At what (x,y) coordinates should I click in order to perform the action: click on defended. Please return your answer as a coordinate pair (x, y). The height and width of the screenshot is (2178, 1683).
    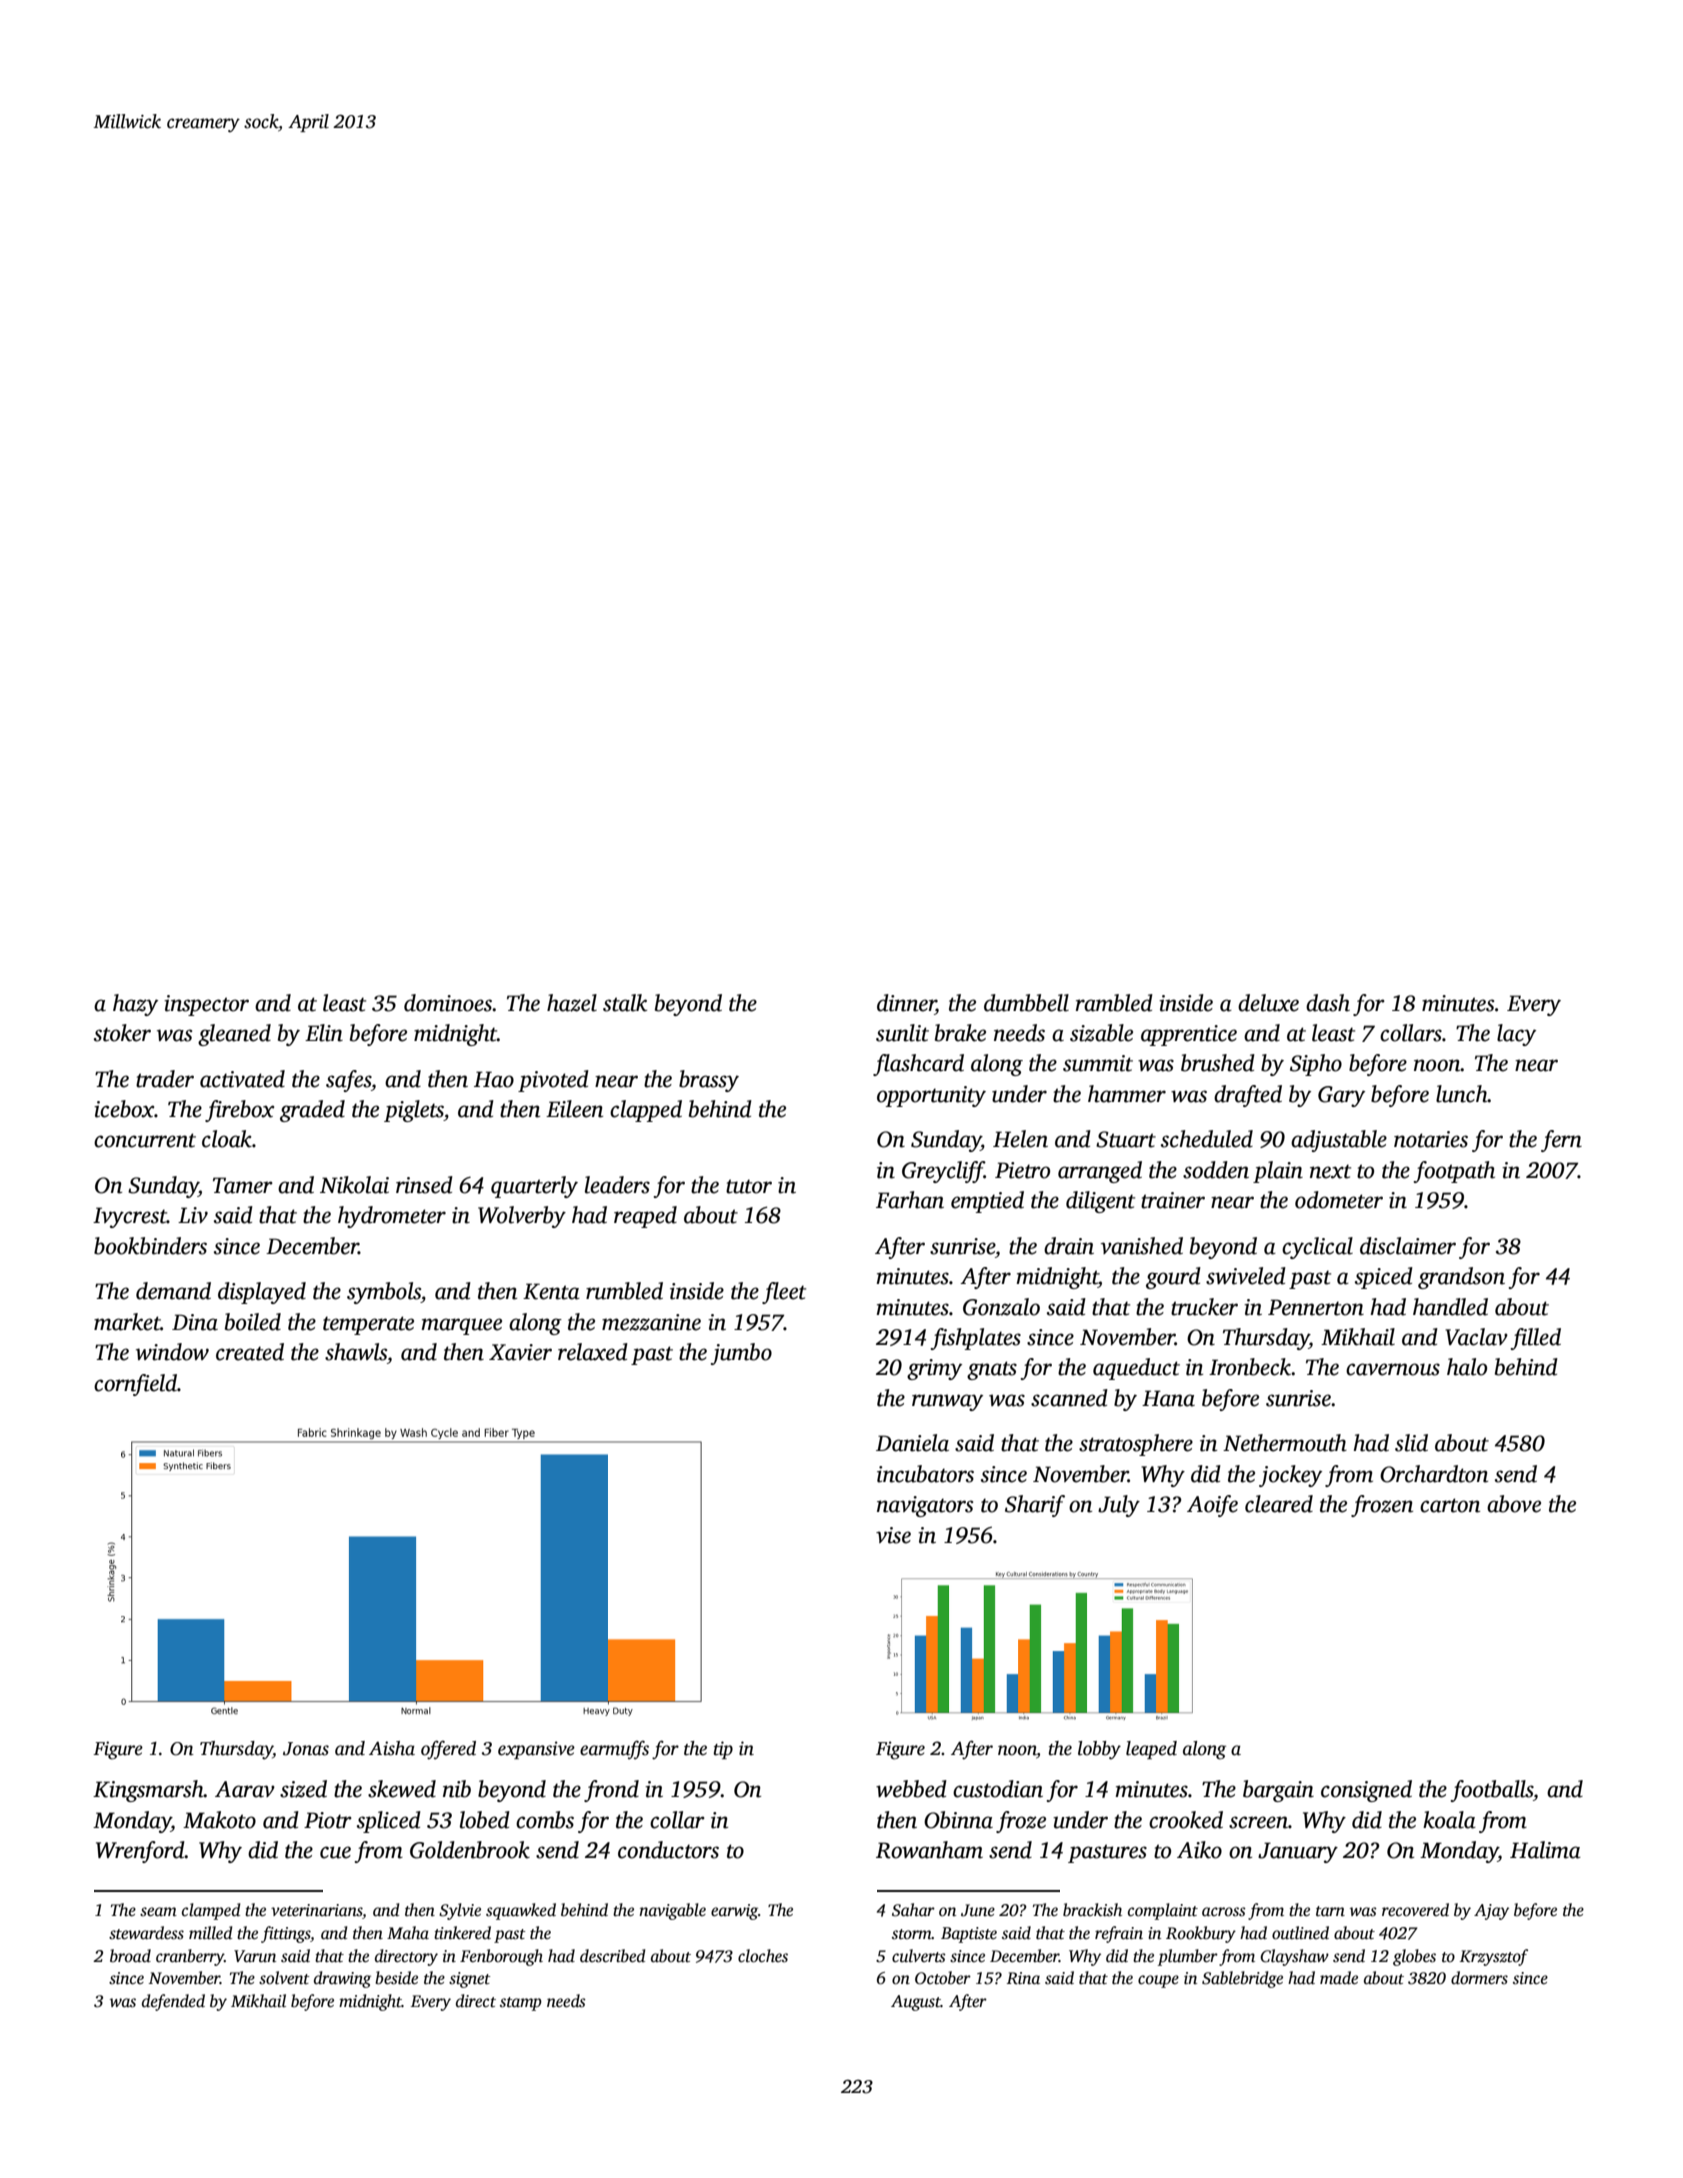
    Looking at the image, I should click on (173, 2002).
